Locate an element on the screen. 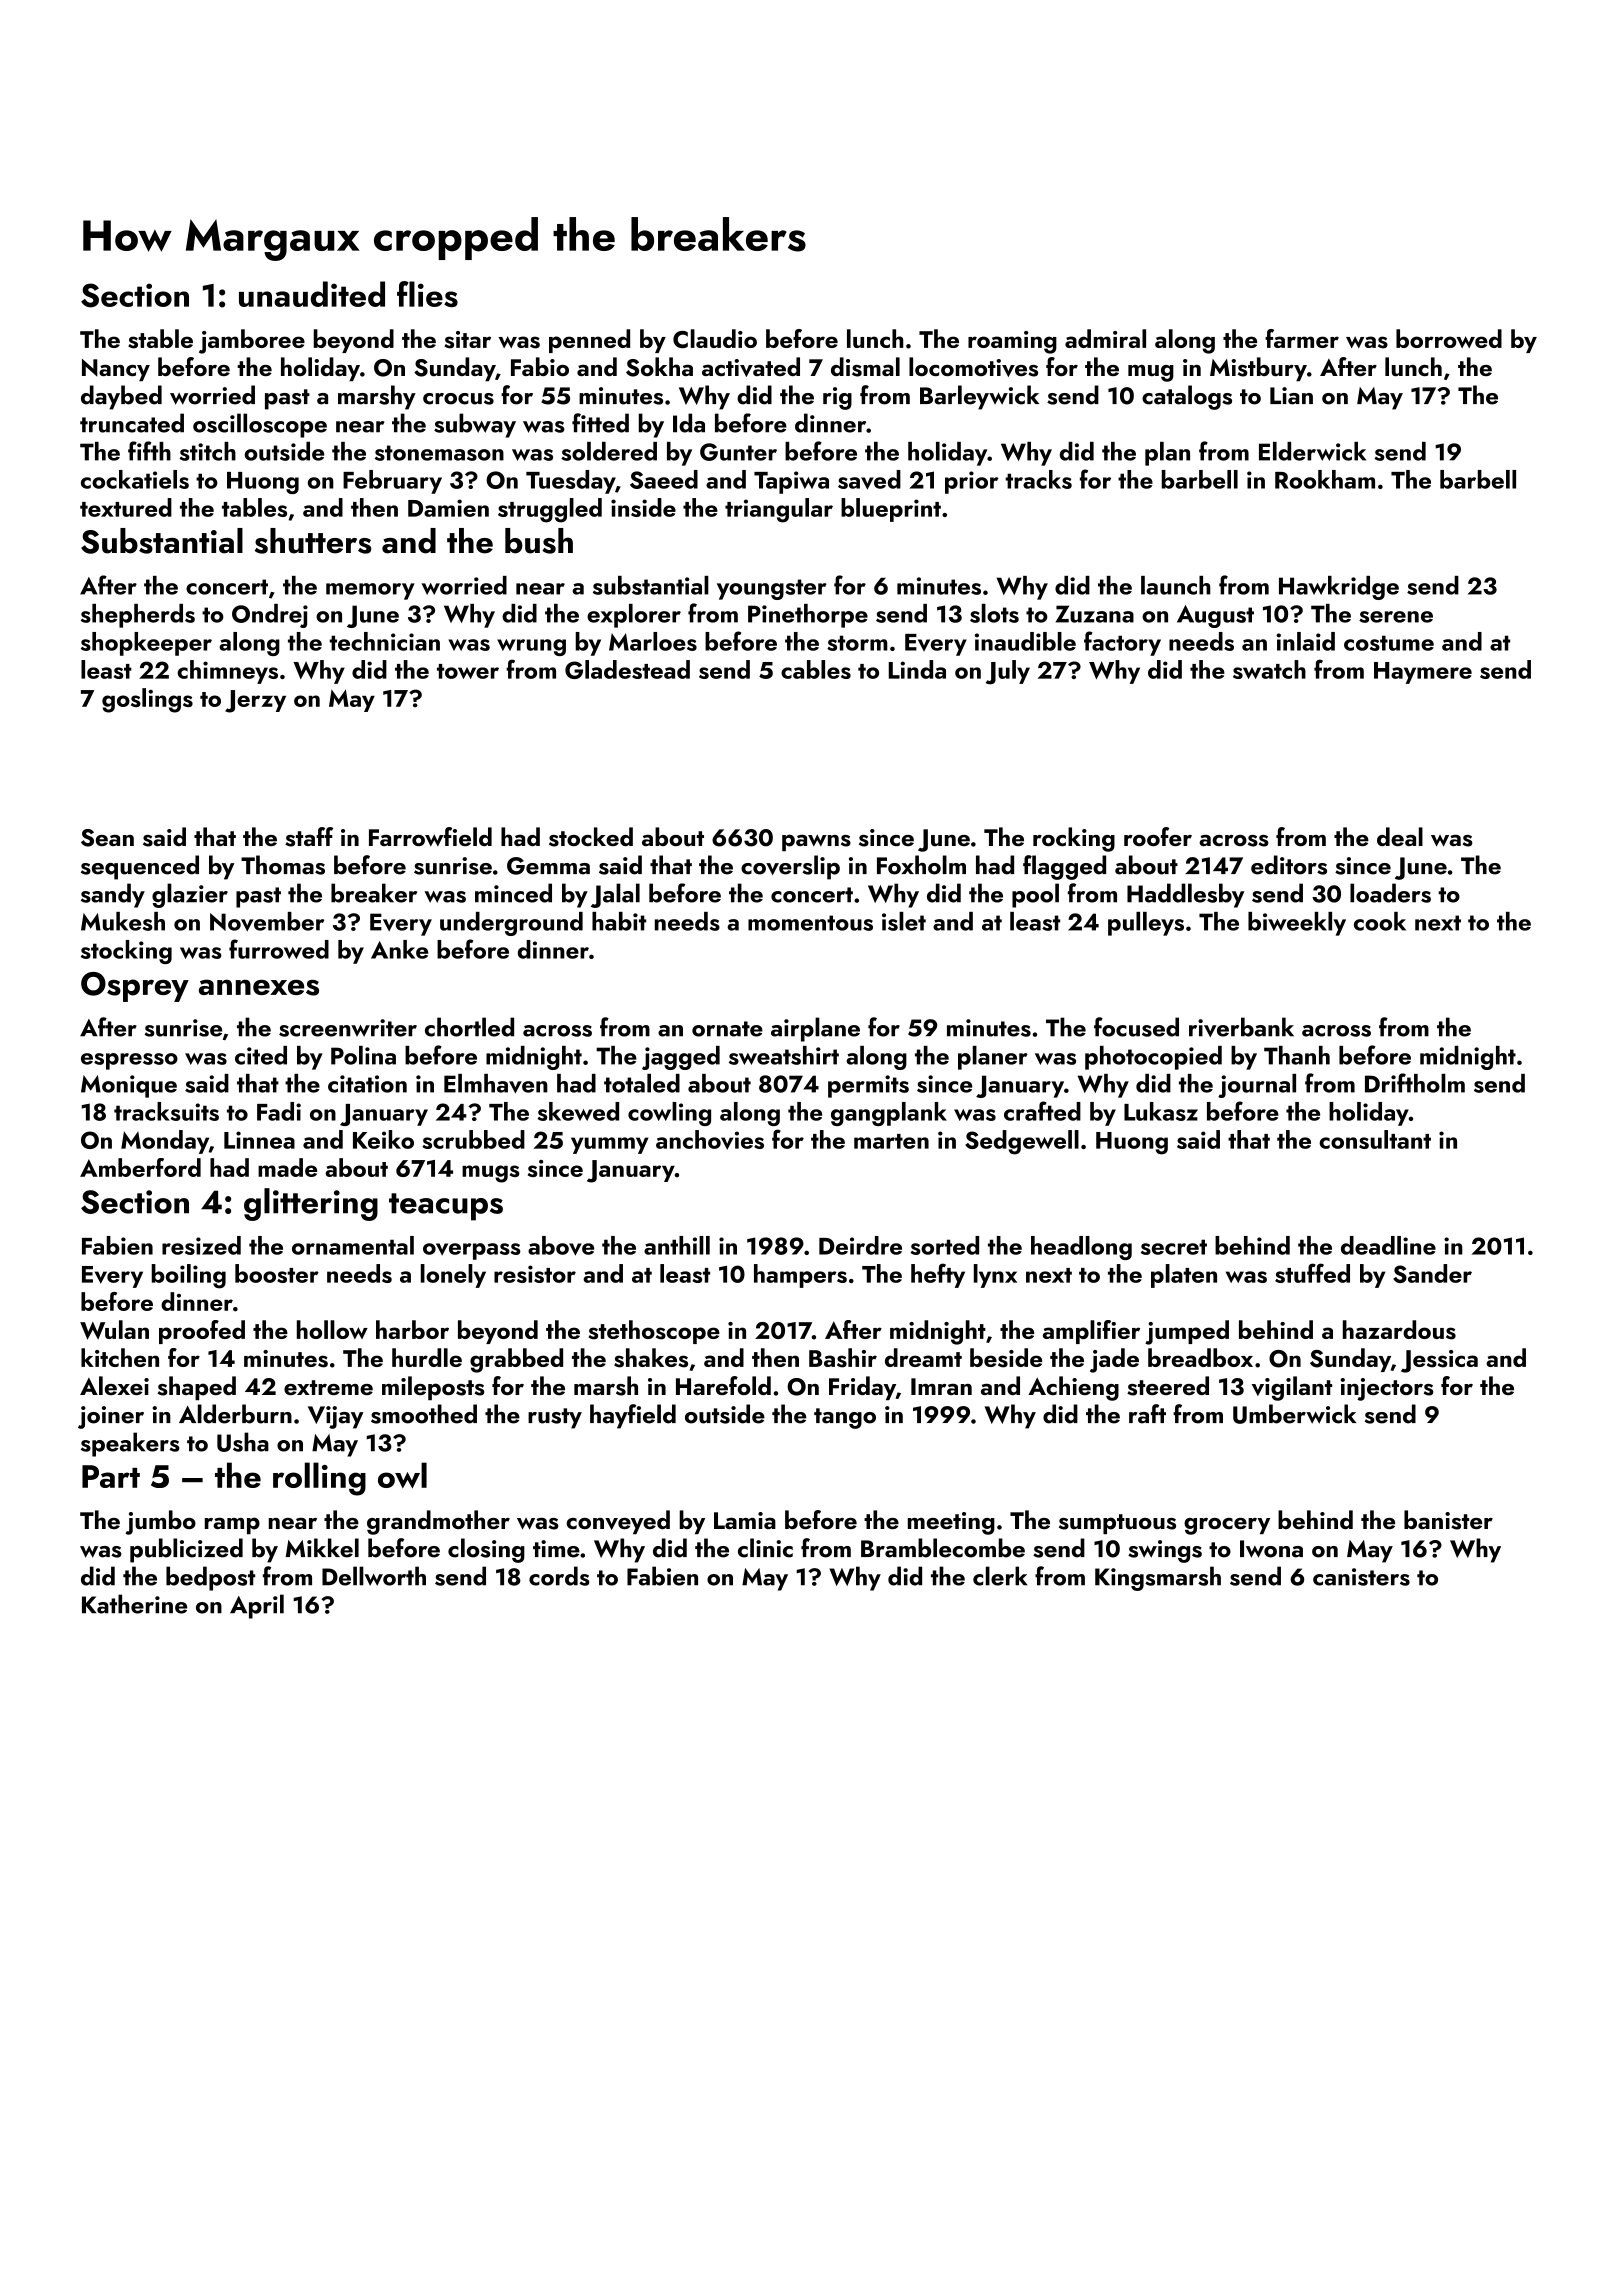 The image size is (1620, 2292). deadline is located at coordinates (1388, 1245).
